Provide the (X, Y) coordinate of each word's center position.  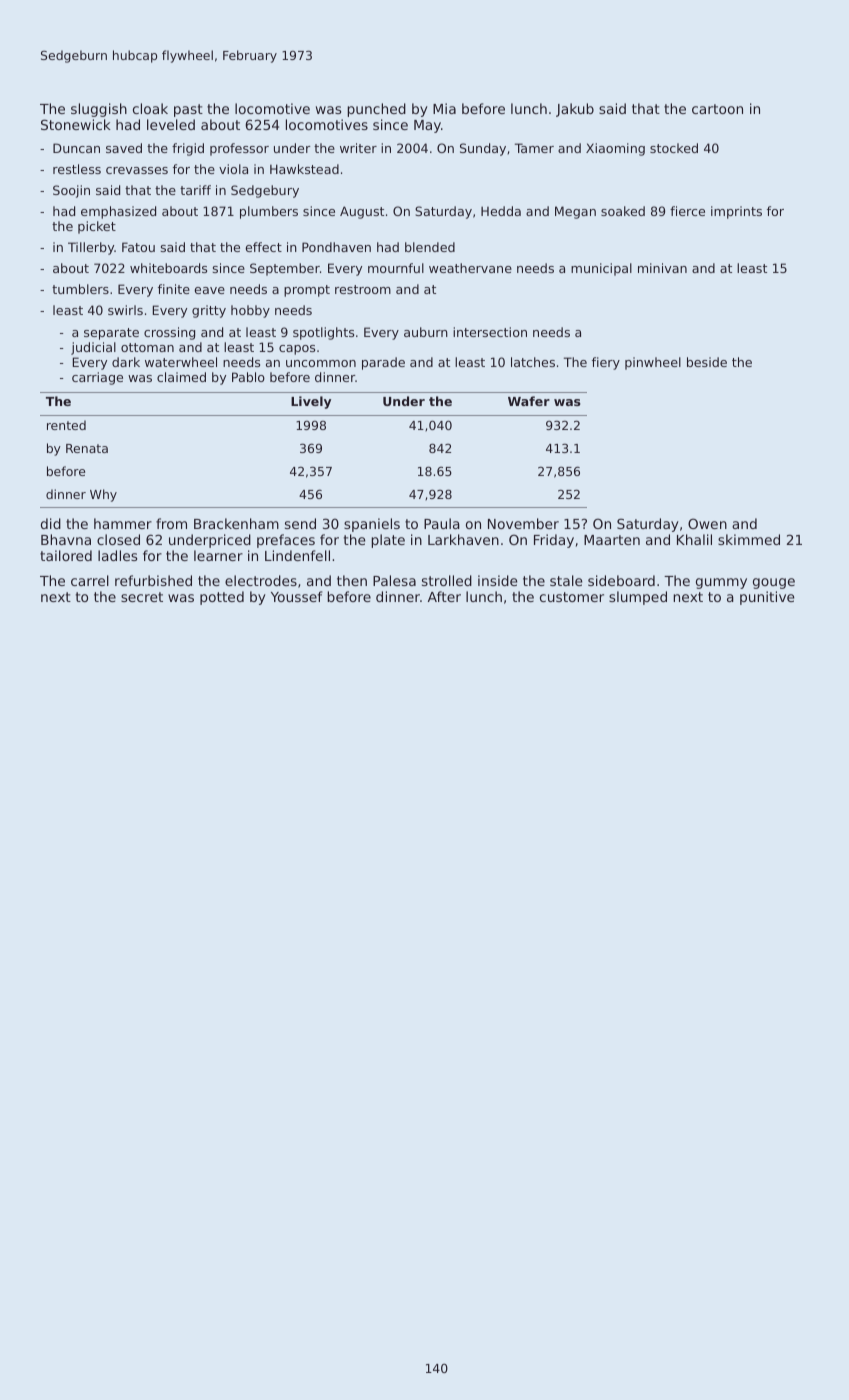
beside (707, 362)
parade (383, 363)
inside (497, 580)
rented (66, 425)
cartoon (717, 109)
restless (77, 169)
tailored (66, 555)
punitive (767, 598)
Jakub (575, 110)
